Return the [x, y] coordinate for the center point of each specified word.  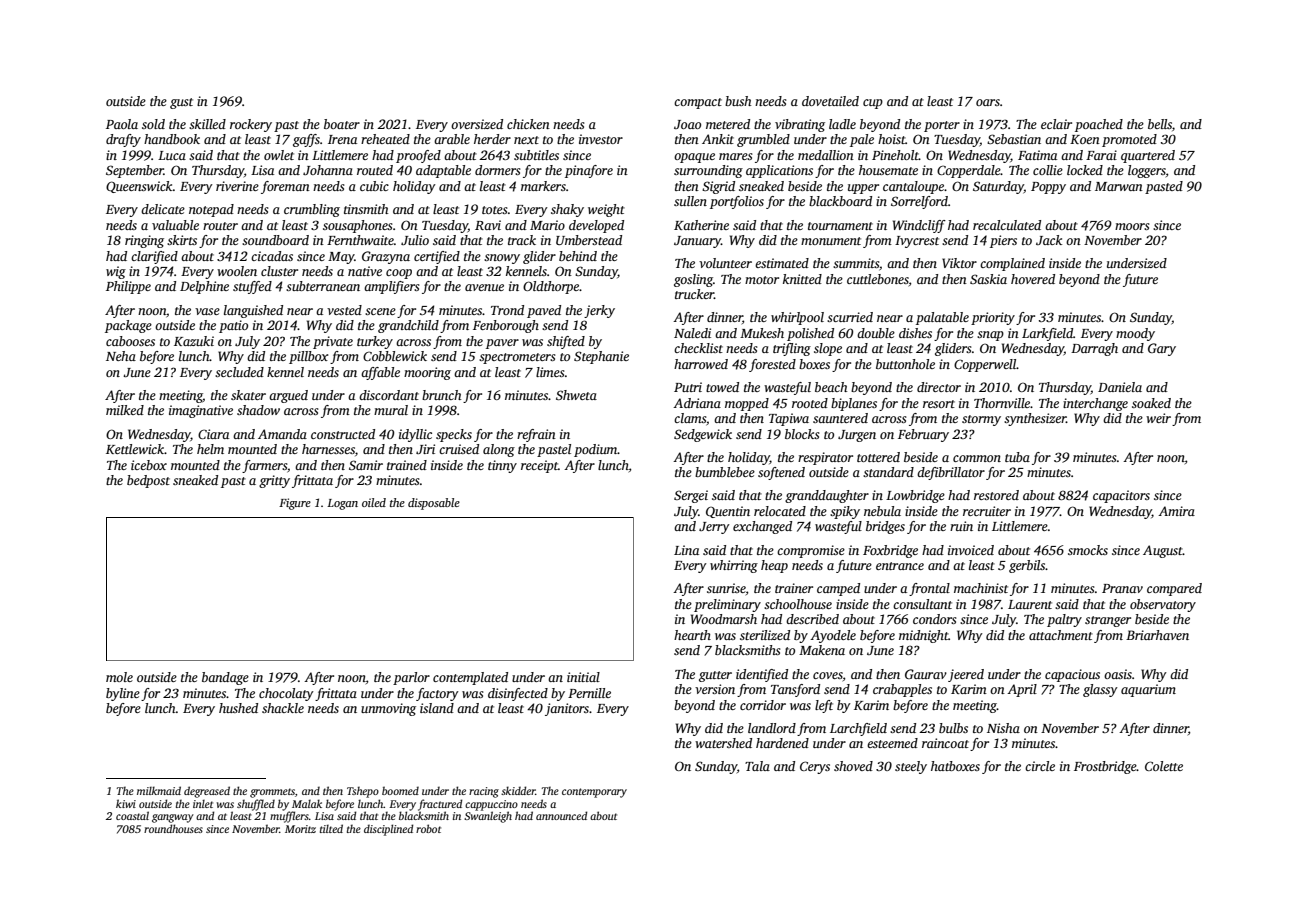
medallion [826, 155]
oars [988, 102]
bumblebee [725, 472]
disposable [434, 504]
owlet [279, 155]
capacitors [1121, 496]
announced [562, 815]
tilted [331, 828]
